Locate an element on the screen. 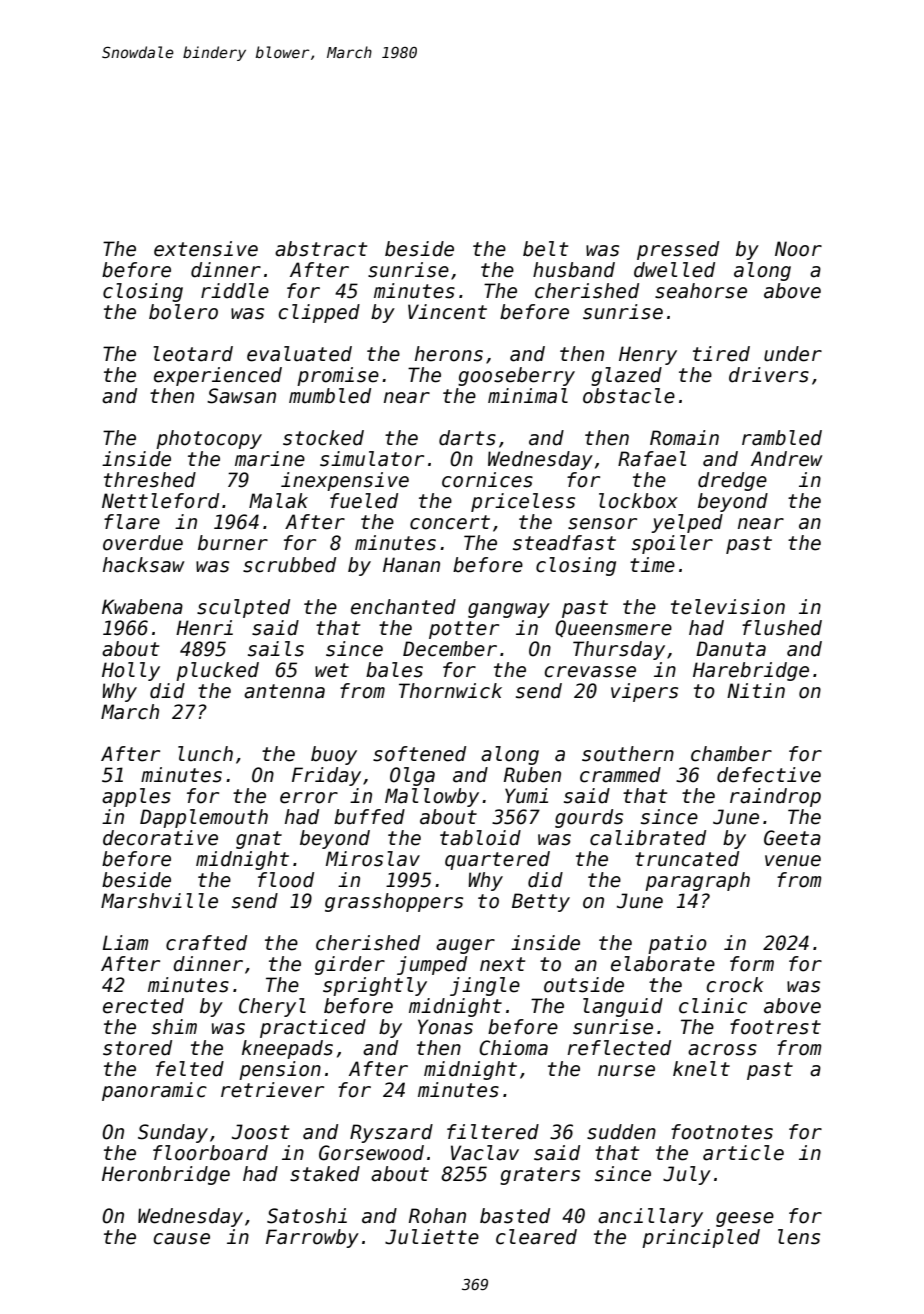 The width and height of the screenshot is (924, 1314). flushed is located at coordinates (782, 628).
